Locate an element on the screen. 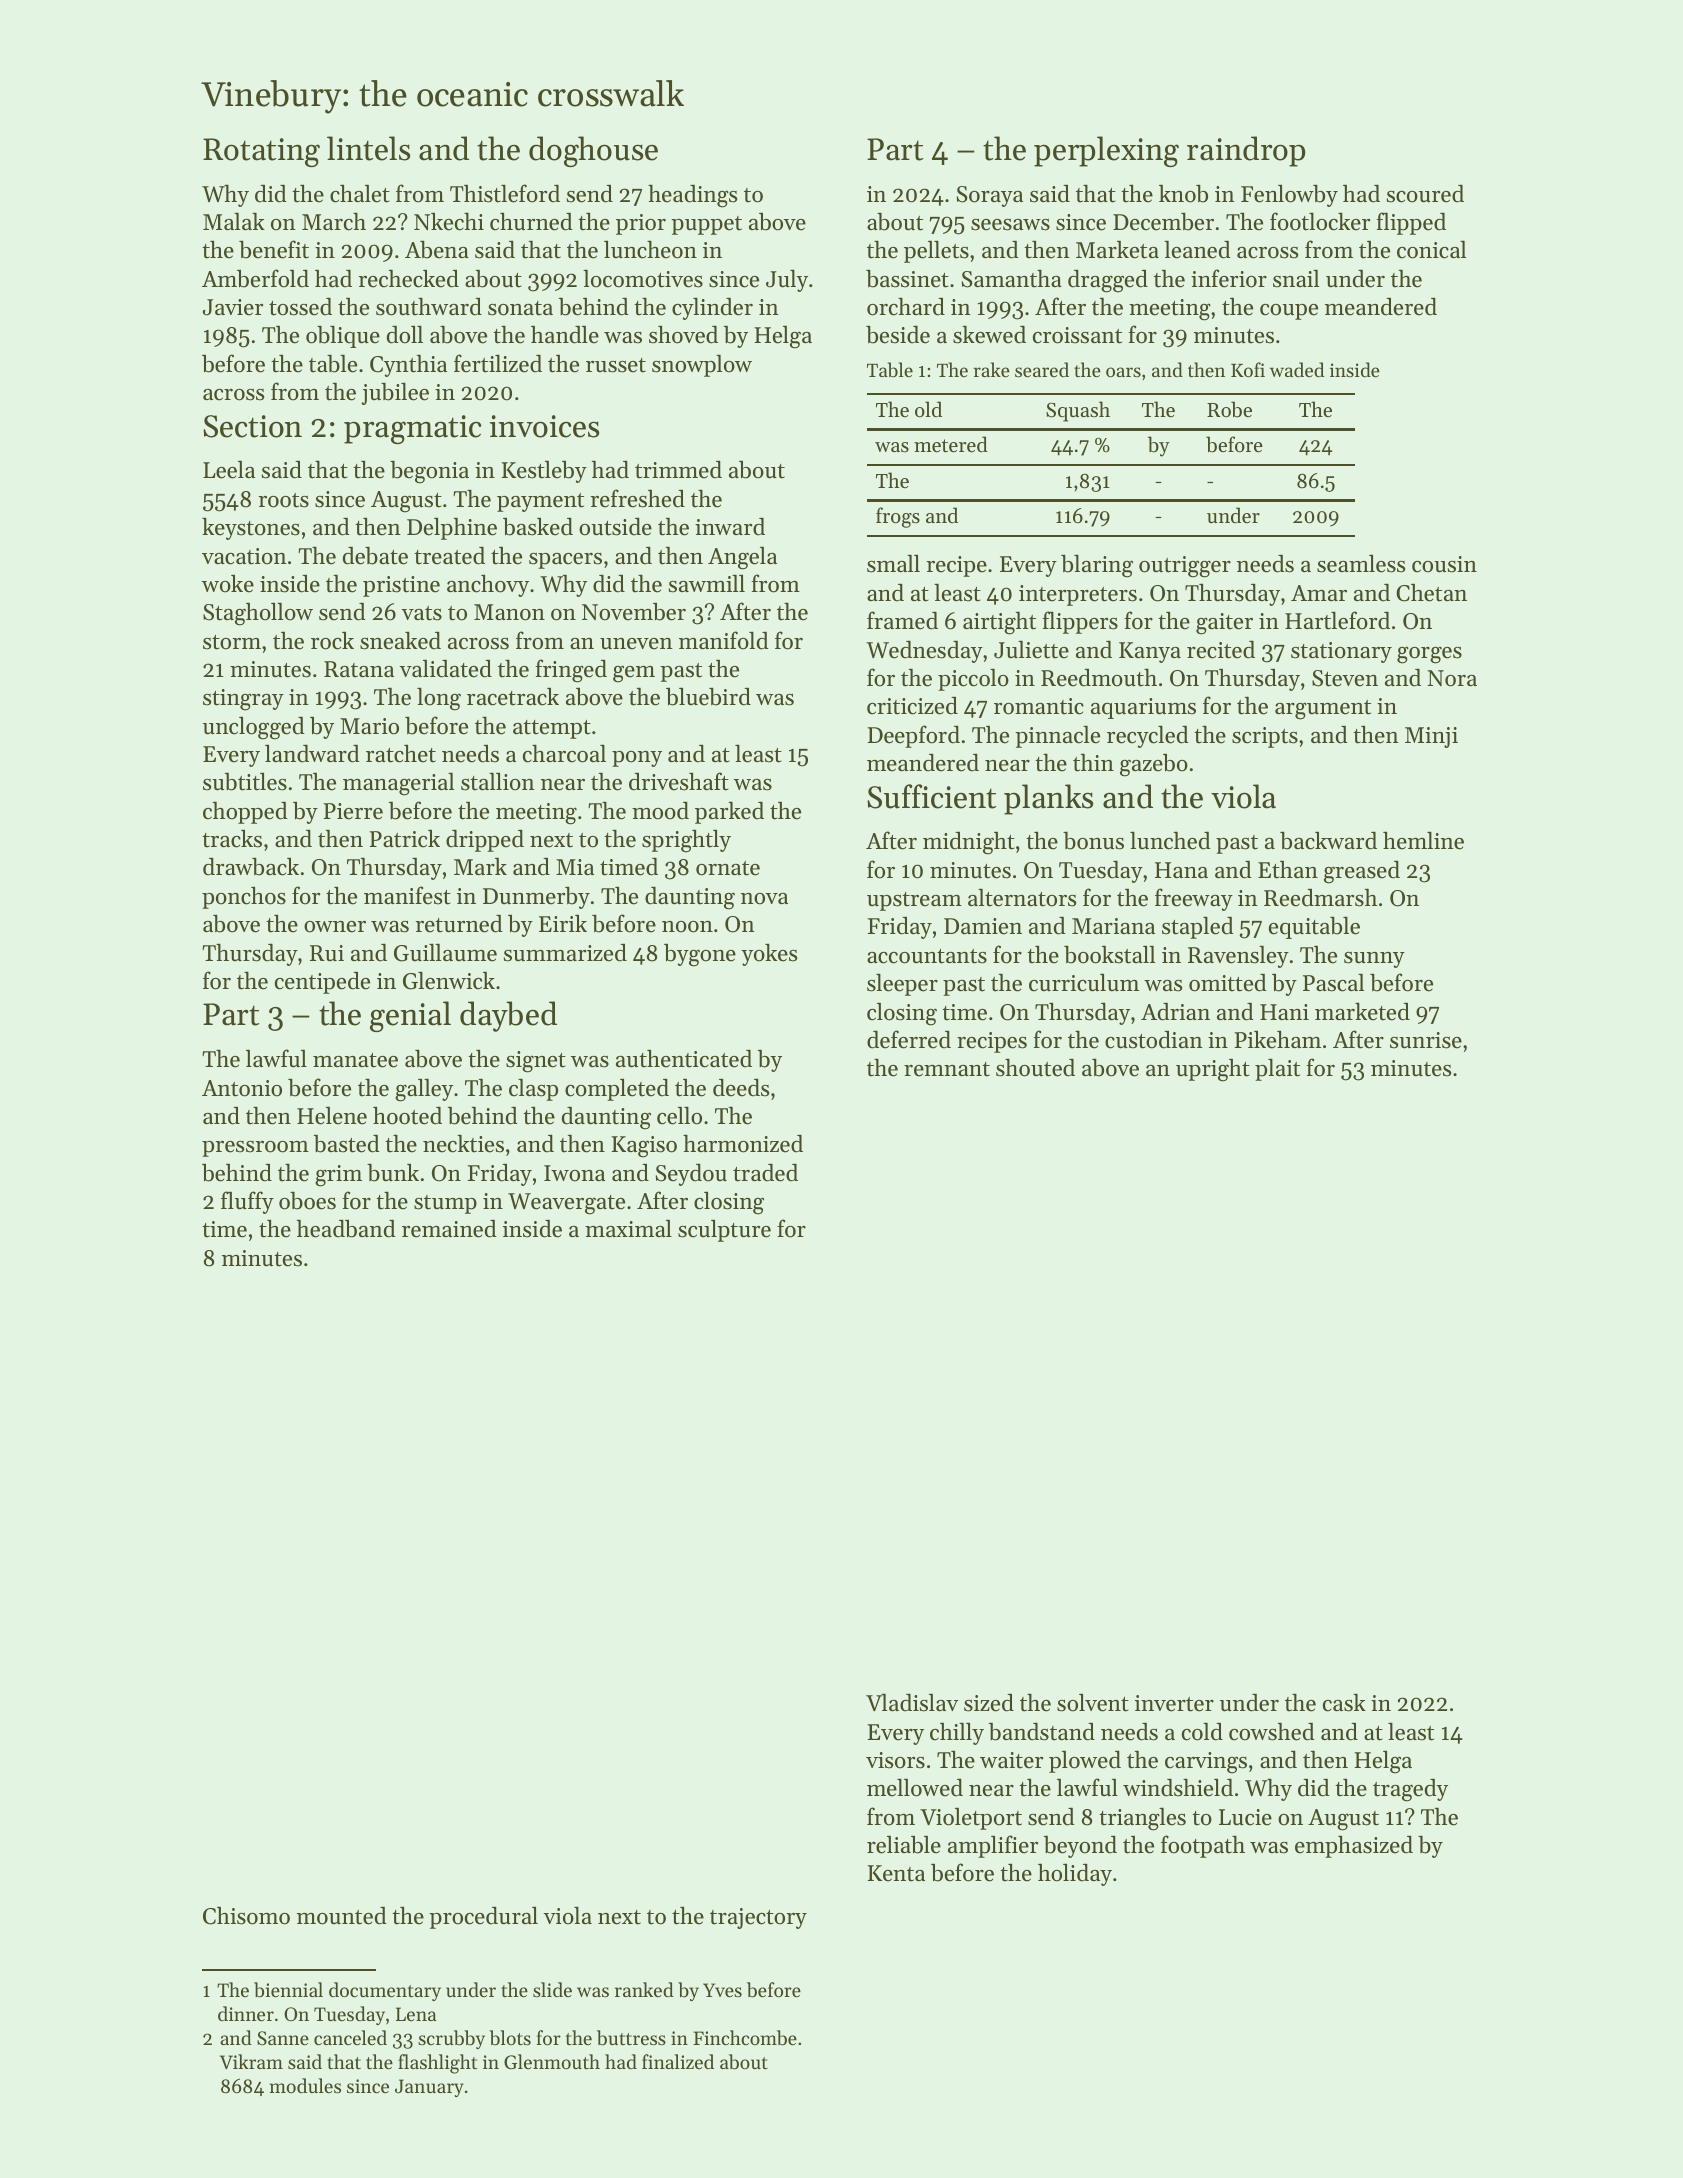 The width and height of the screenshot is (1683, 2178). cask is located at coordinates (1344, 1702).
